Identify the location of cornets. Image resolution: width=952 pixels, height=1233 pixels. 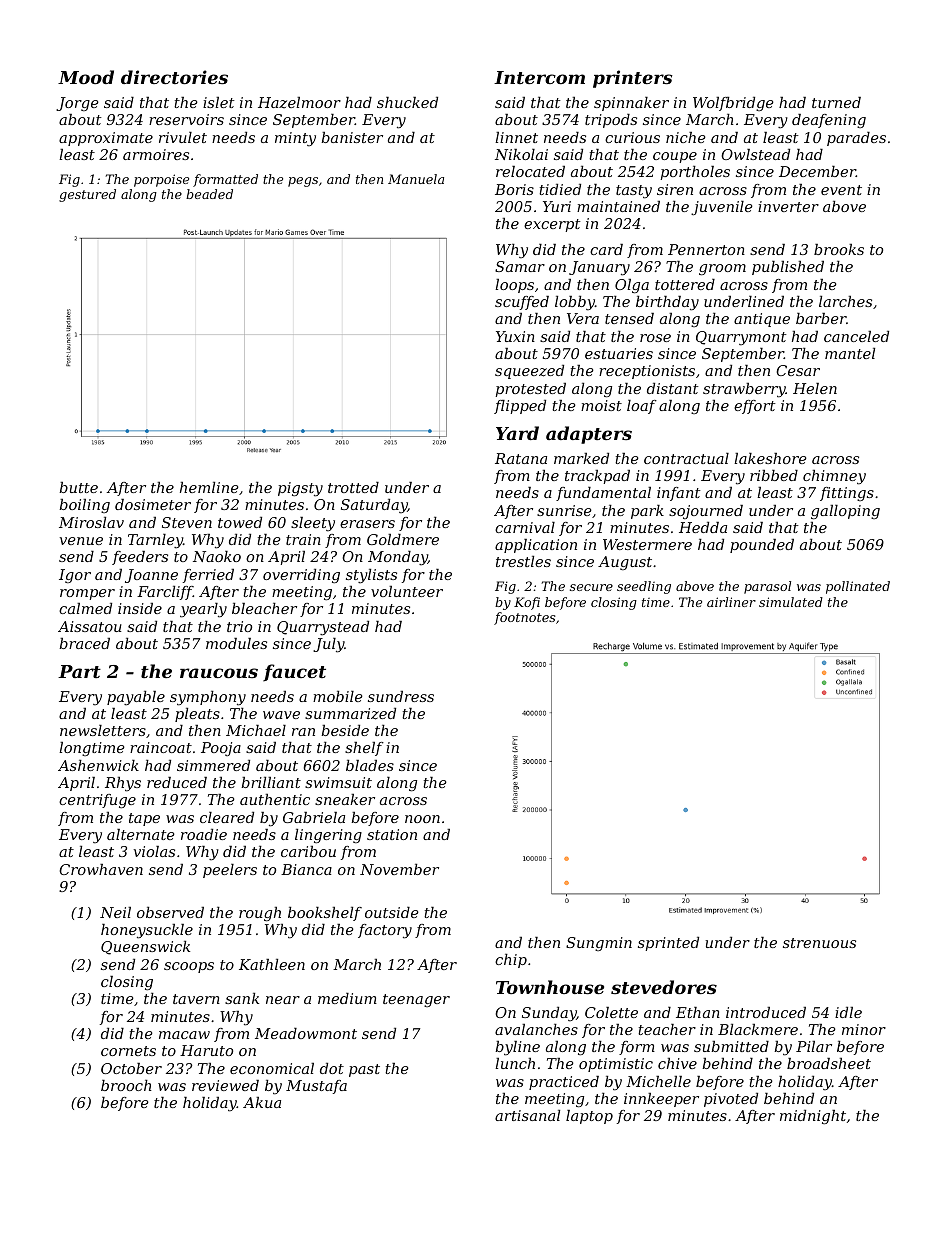
(128, 1051).
